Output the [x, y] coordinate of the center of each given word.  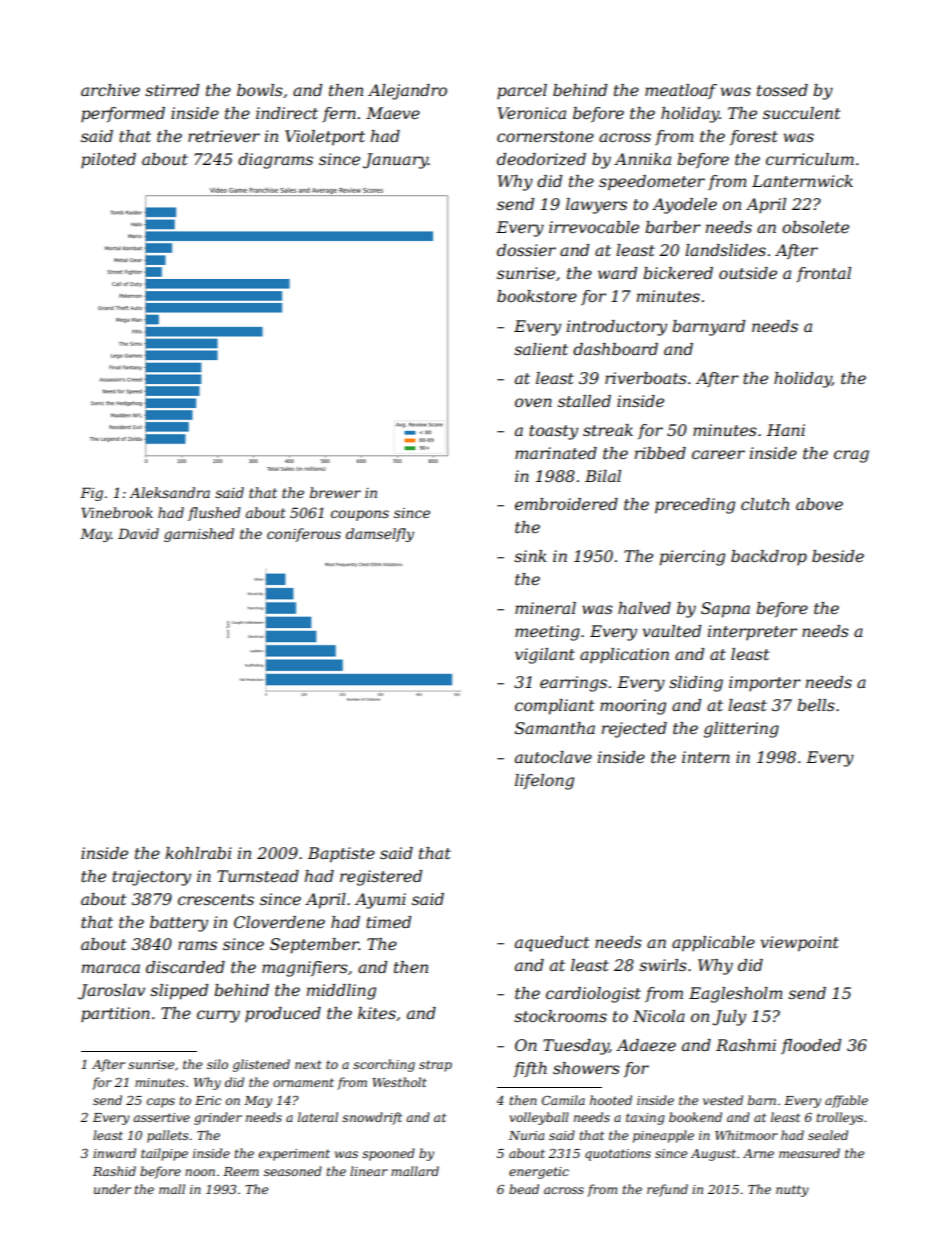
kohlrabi [198, 853]
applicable [713, 944]
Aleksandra [169, 492]
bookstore [537, 296]
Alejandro [407, 92]
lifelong [544, 782]
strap [435, 1066]
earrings [573, 684]
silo [217, 1064]
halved [644, 608]
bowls [260, 90]
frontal [823, 274]
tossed [782, 90]
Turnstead [258, 876]
